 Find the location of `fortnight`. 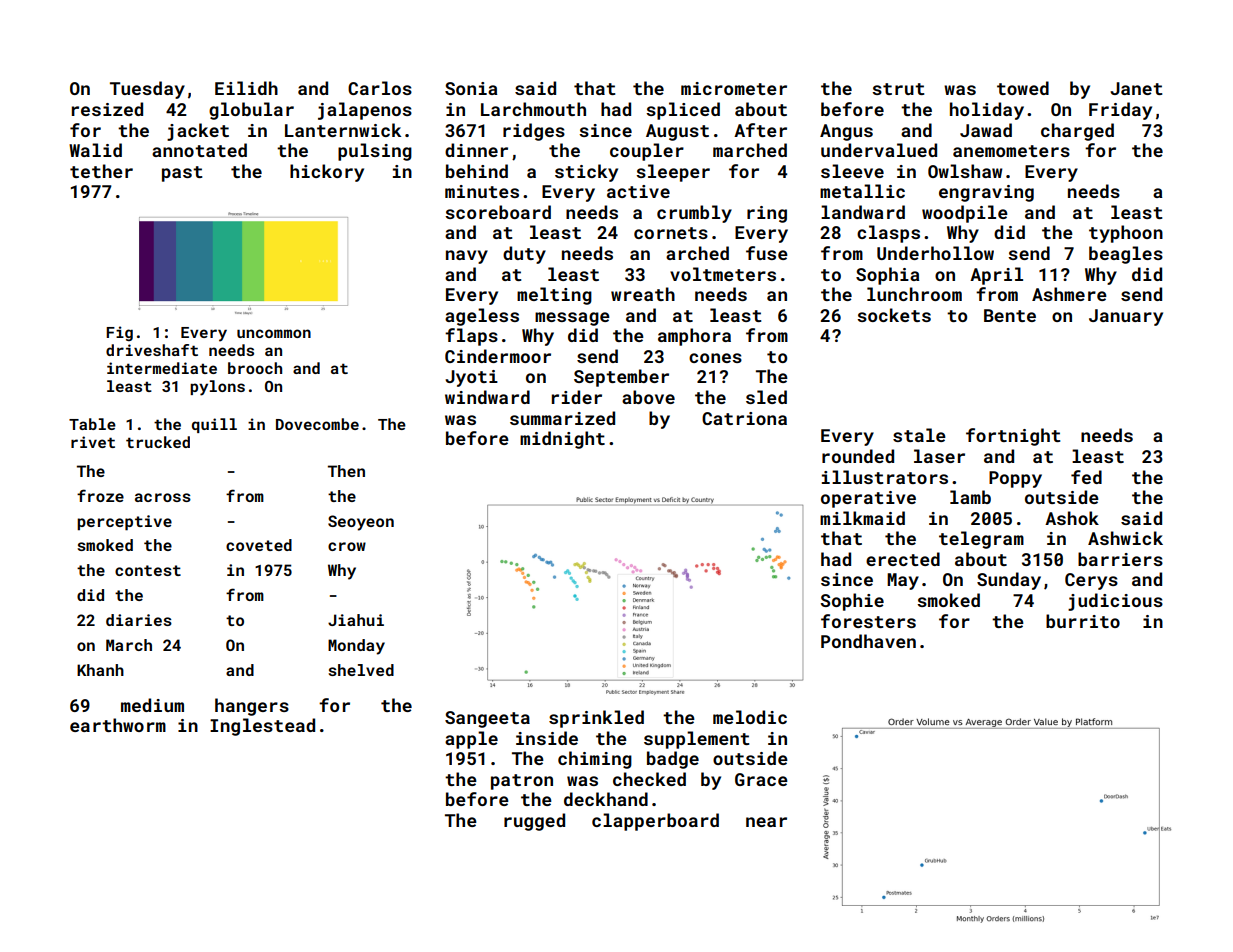

fortnight is located at coordinates (1013, 437).
